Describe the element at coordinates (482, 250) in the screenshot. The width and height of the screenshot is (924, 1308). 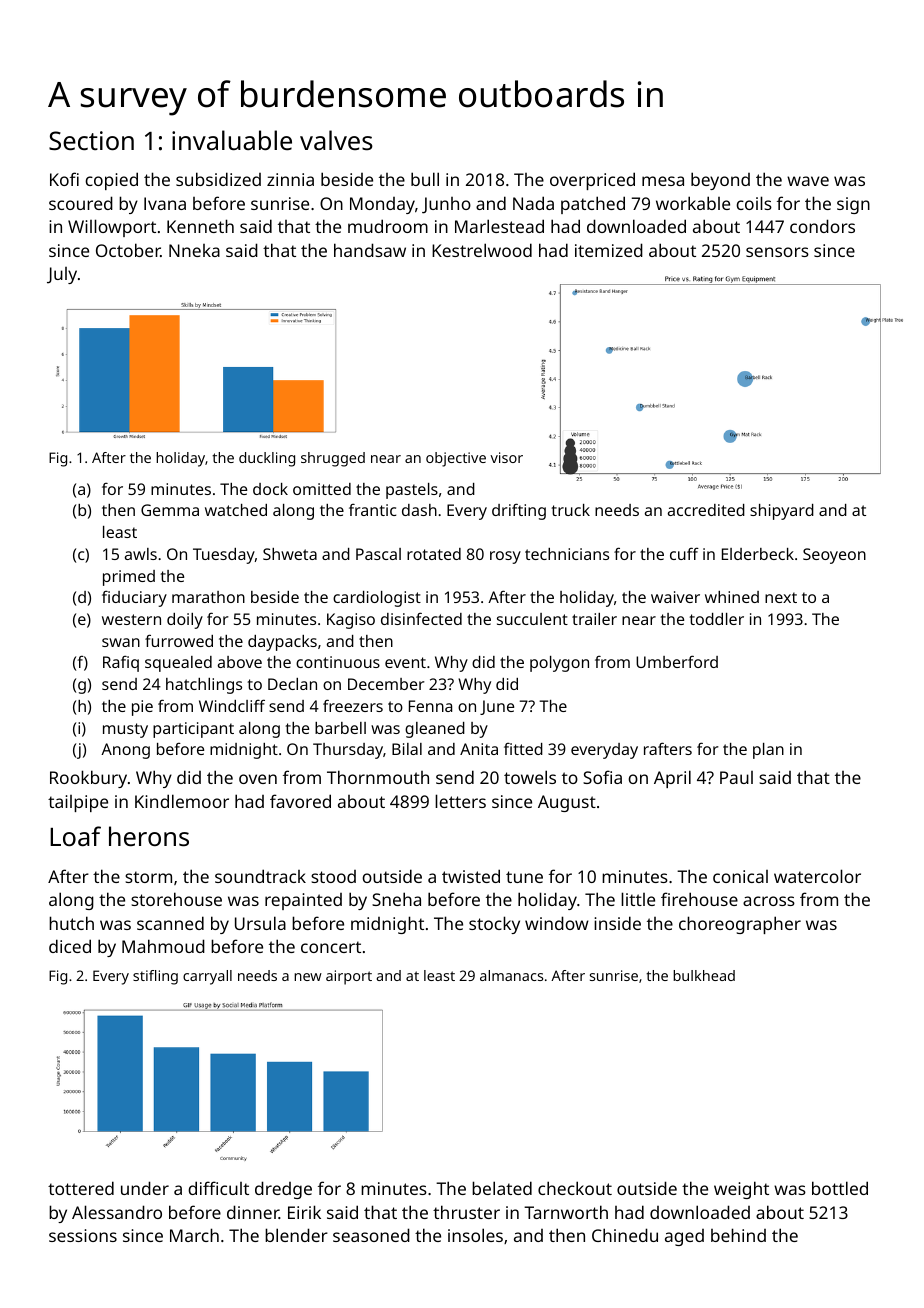
I see `Kestrelwood` at that location.
